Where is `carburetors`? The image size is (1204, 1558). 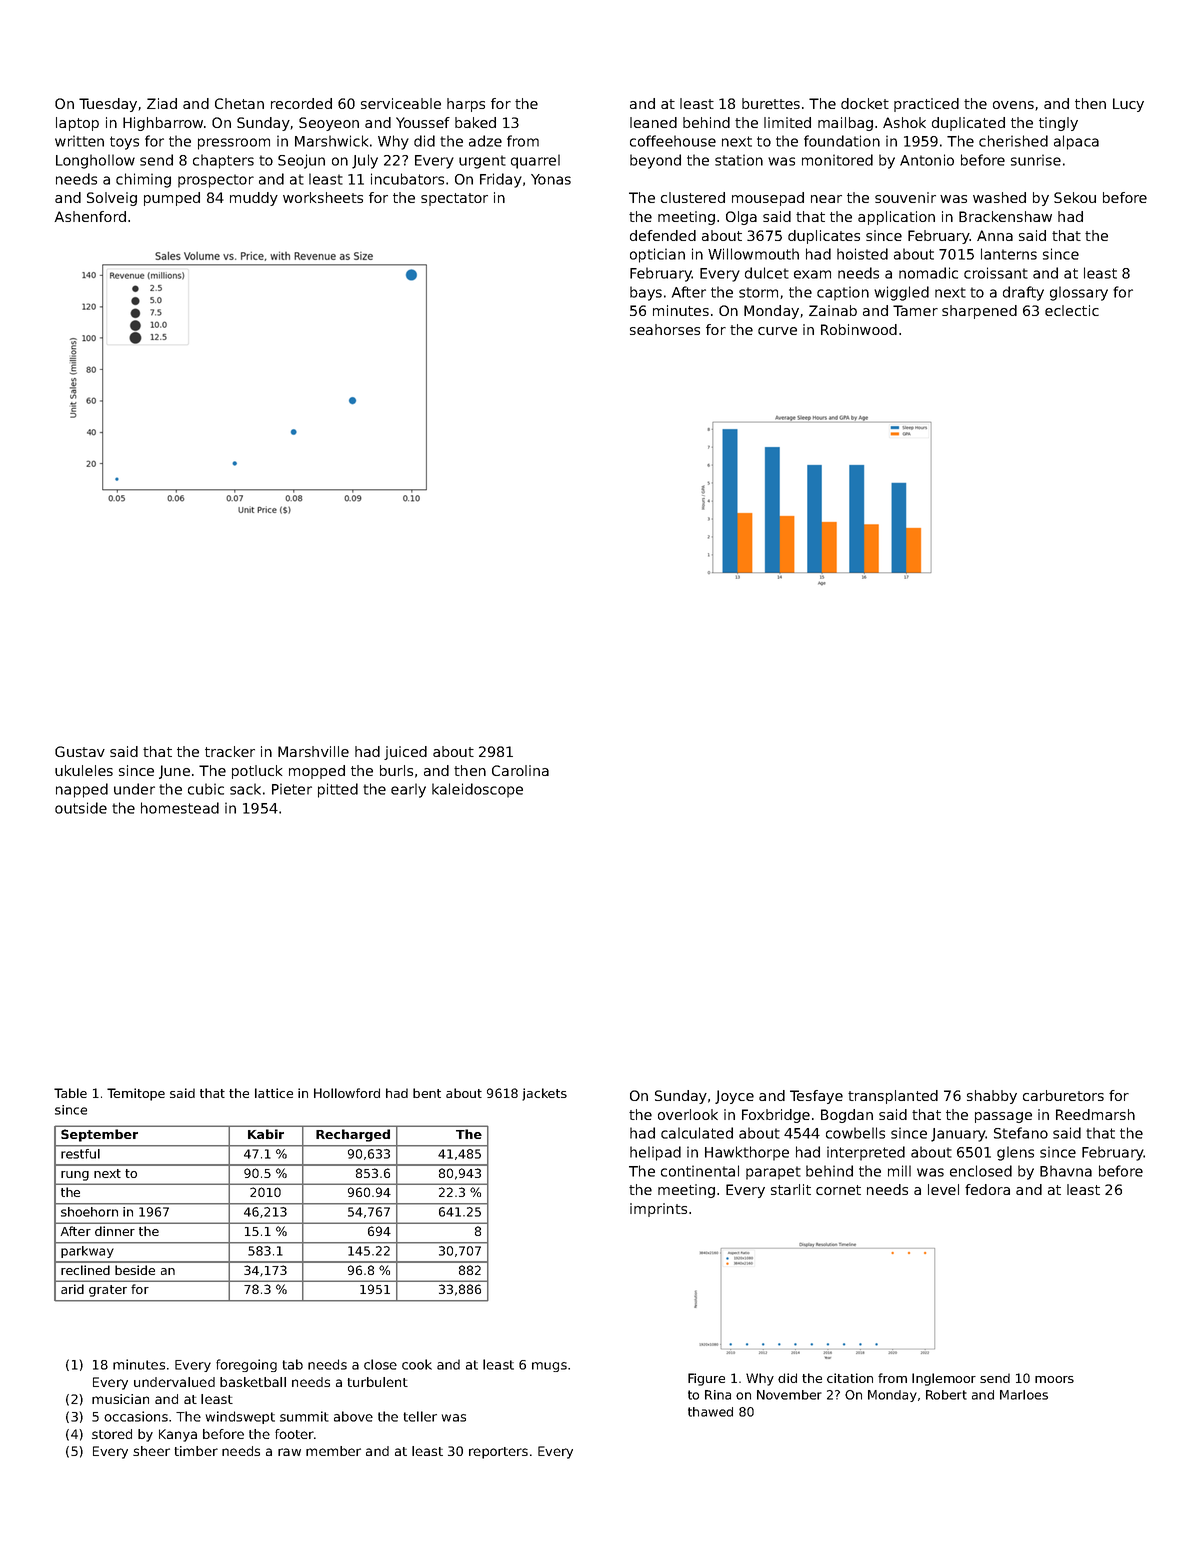
carburetors is located at coordinates (1063, 1095).
